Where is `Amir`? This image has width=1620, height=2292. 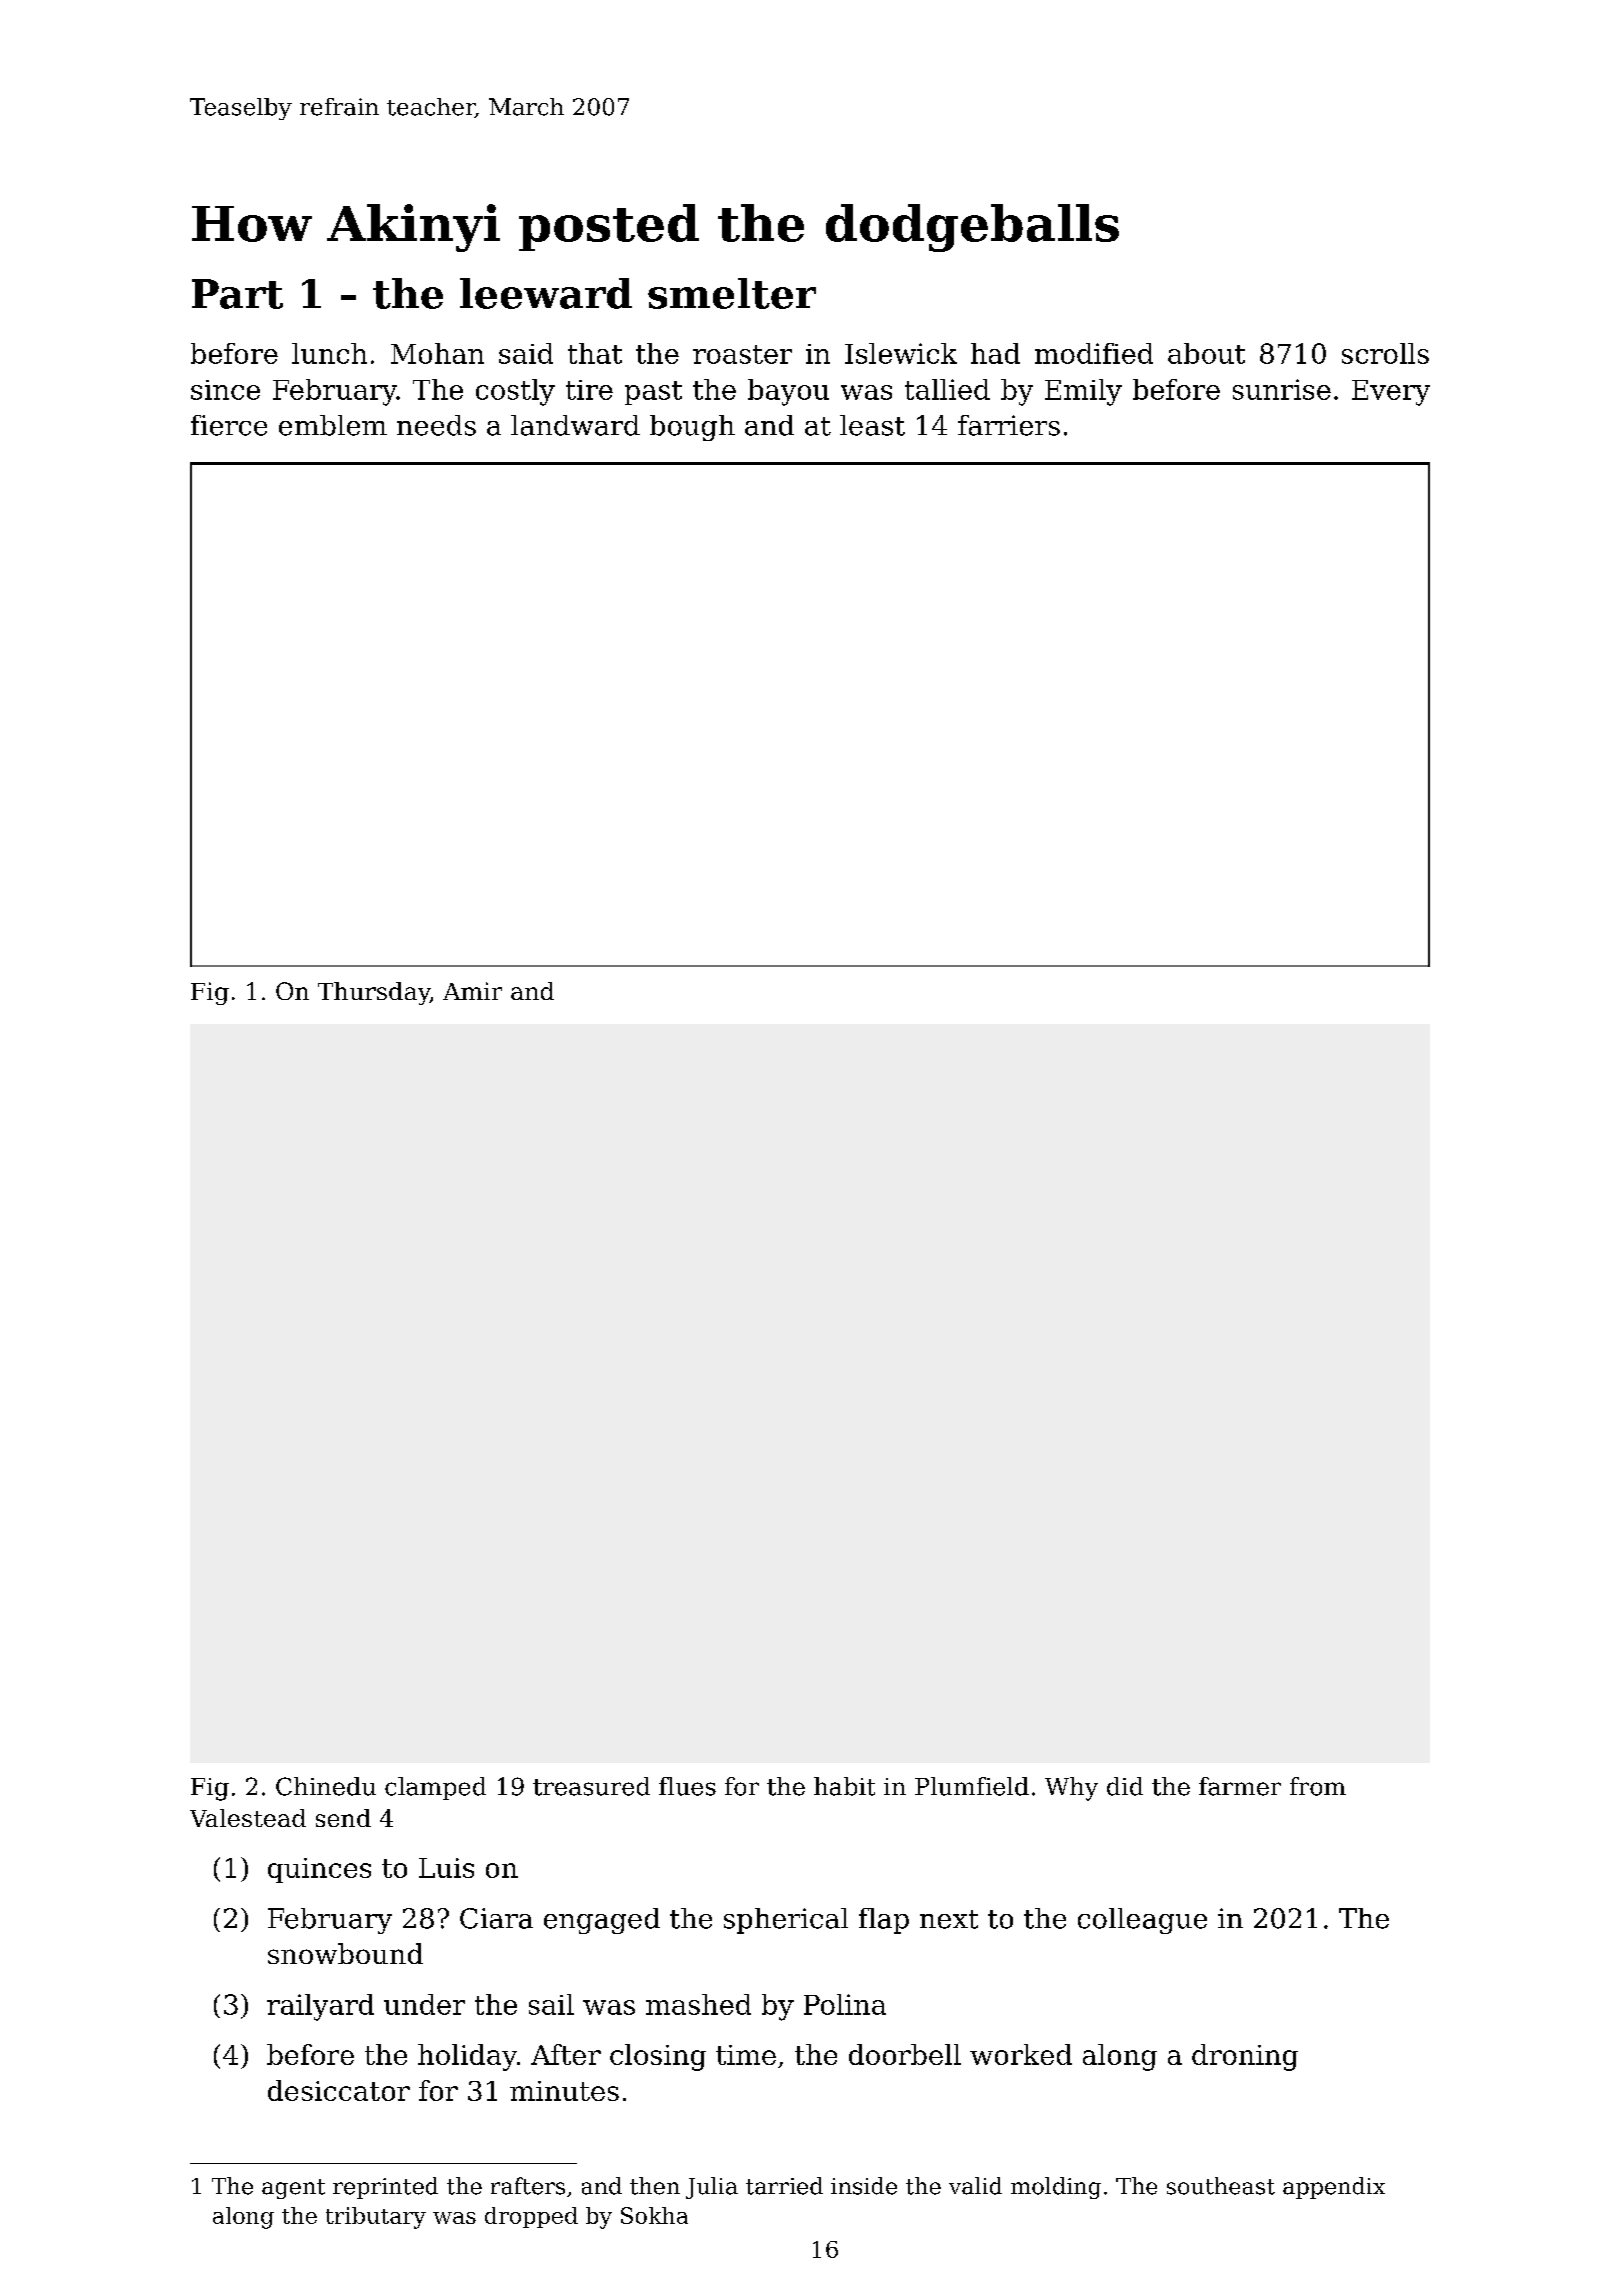 Amir is located at coordinates (472, 991).
